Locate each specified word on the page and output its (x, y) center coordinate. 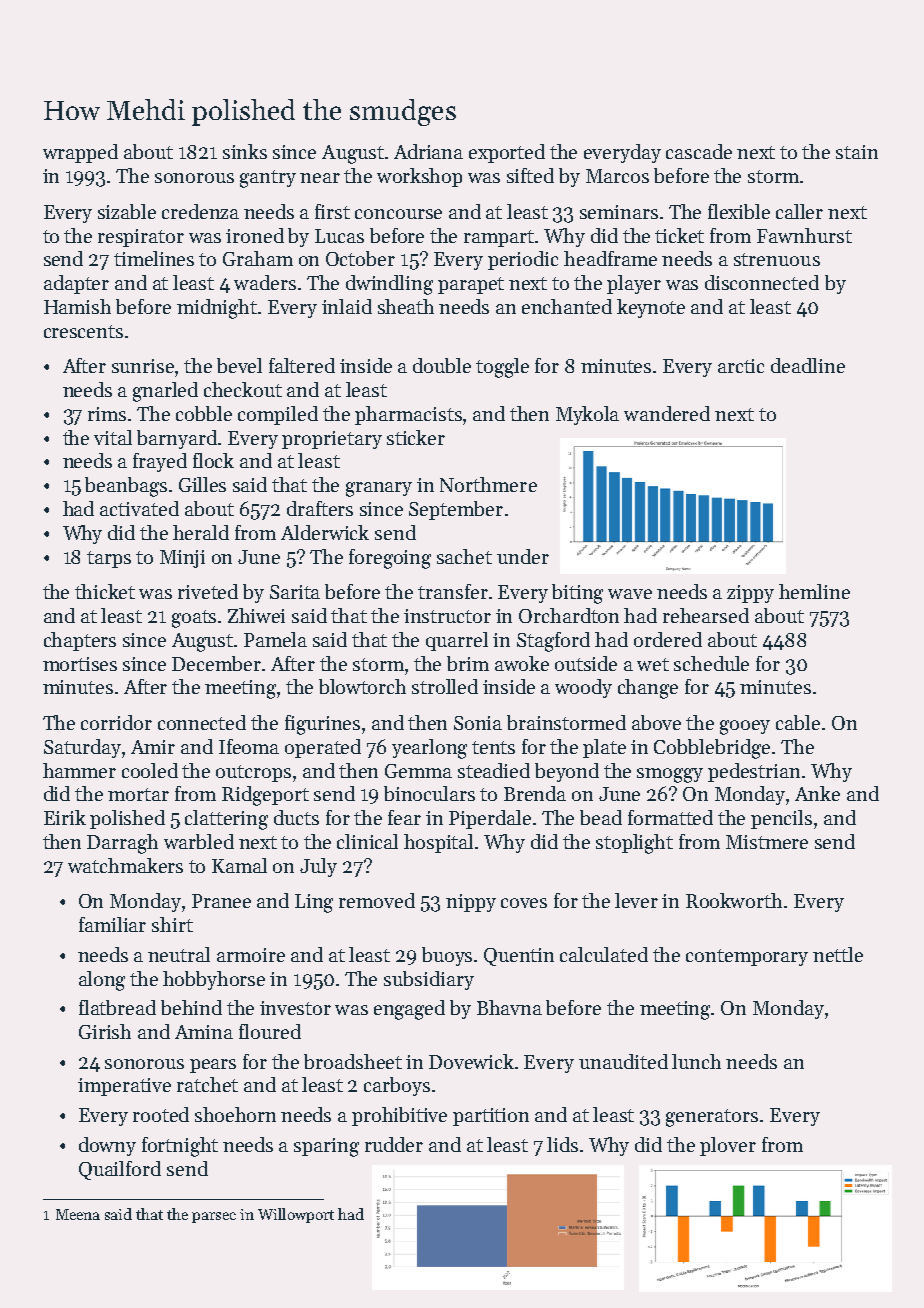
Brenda (535, 793)
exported (507, 153)
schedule (711, 663)
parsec (214, 1217)
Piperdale (490, 819)
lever (636, 900)
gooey (745, 727)
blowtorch (362, 686)
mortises (80, 664)
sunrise (143, 366)
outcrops (253, 773)
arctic (741, 366)
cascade (699, 151)
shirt (172, 924)
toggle (502, 368)
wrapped (80, 153)
